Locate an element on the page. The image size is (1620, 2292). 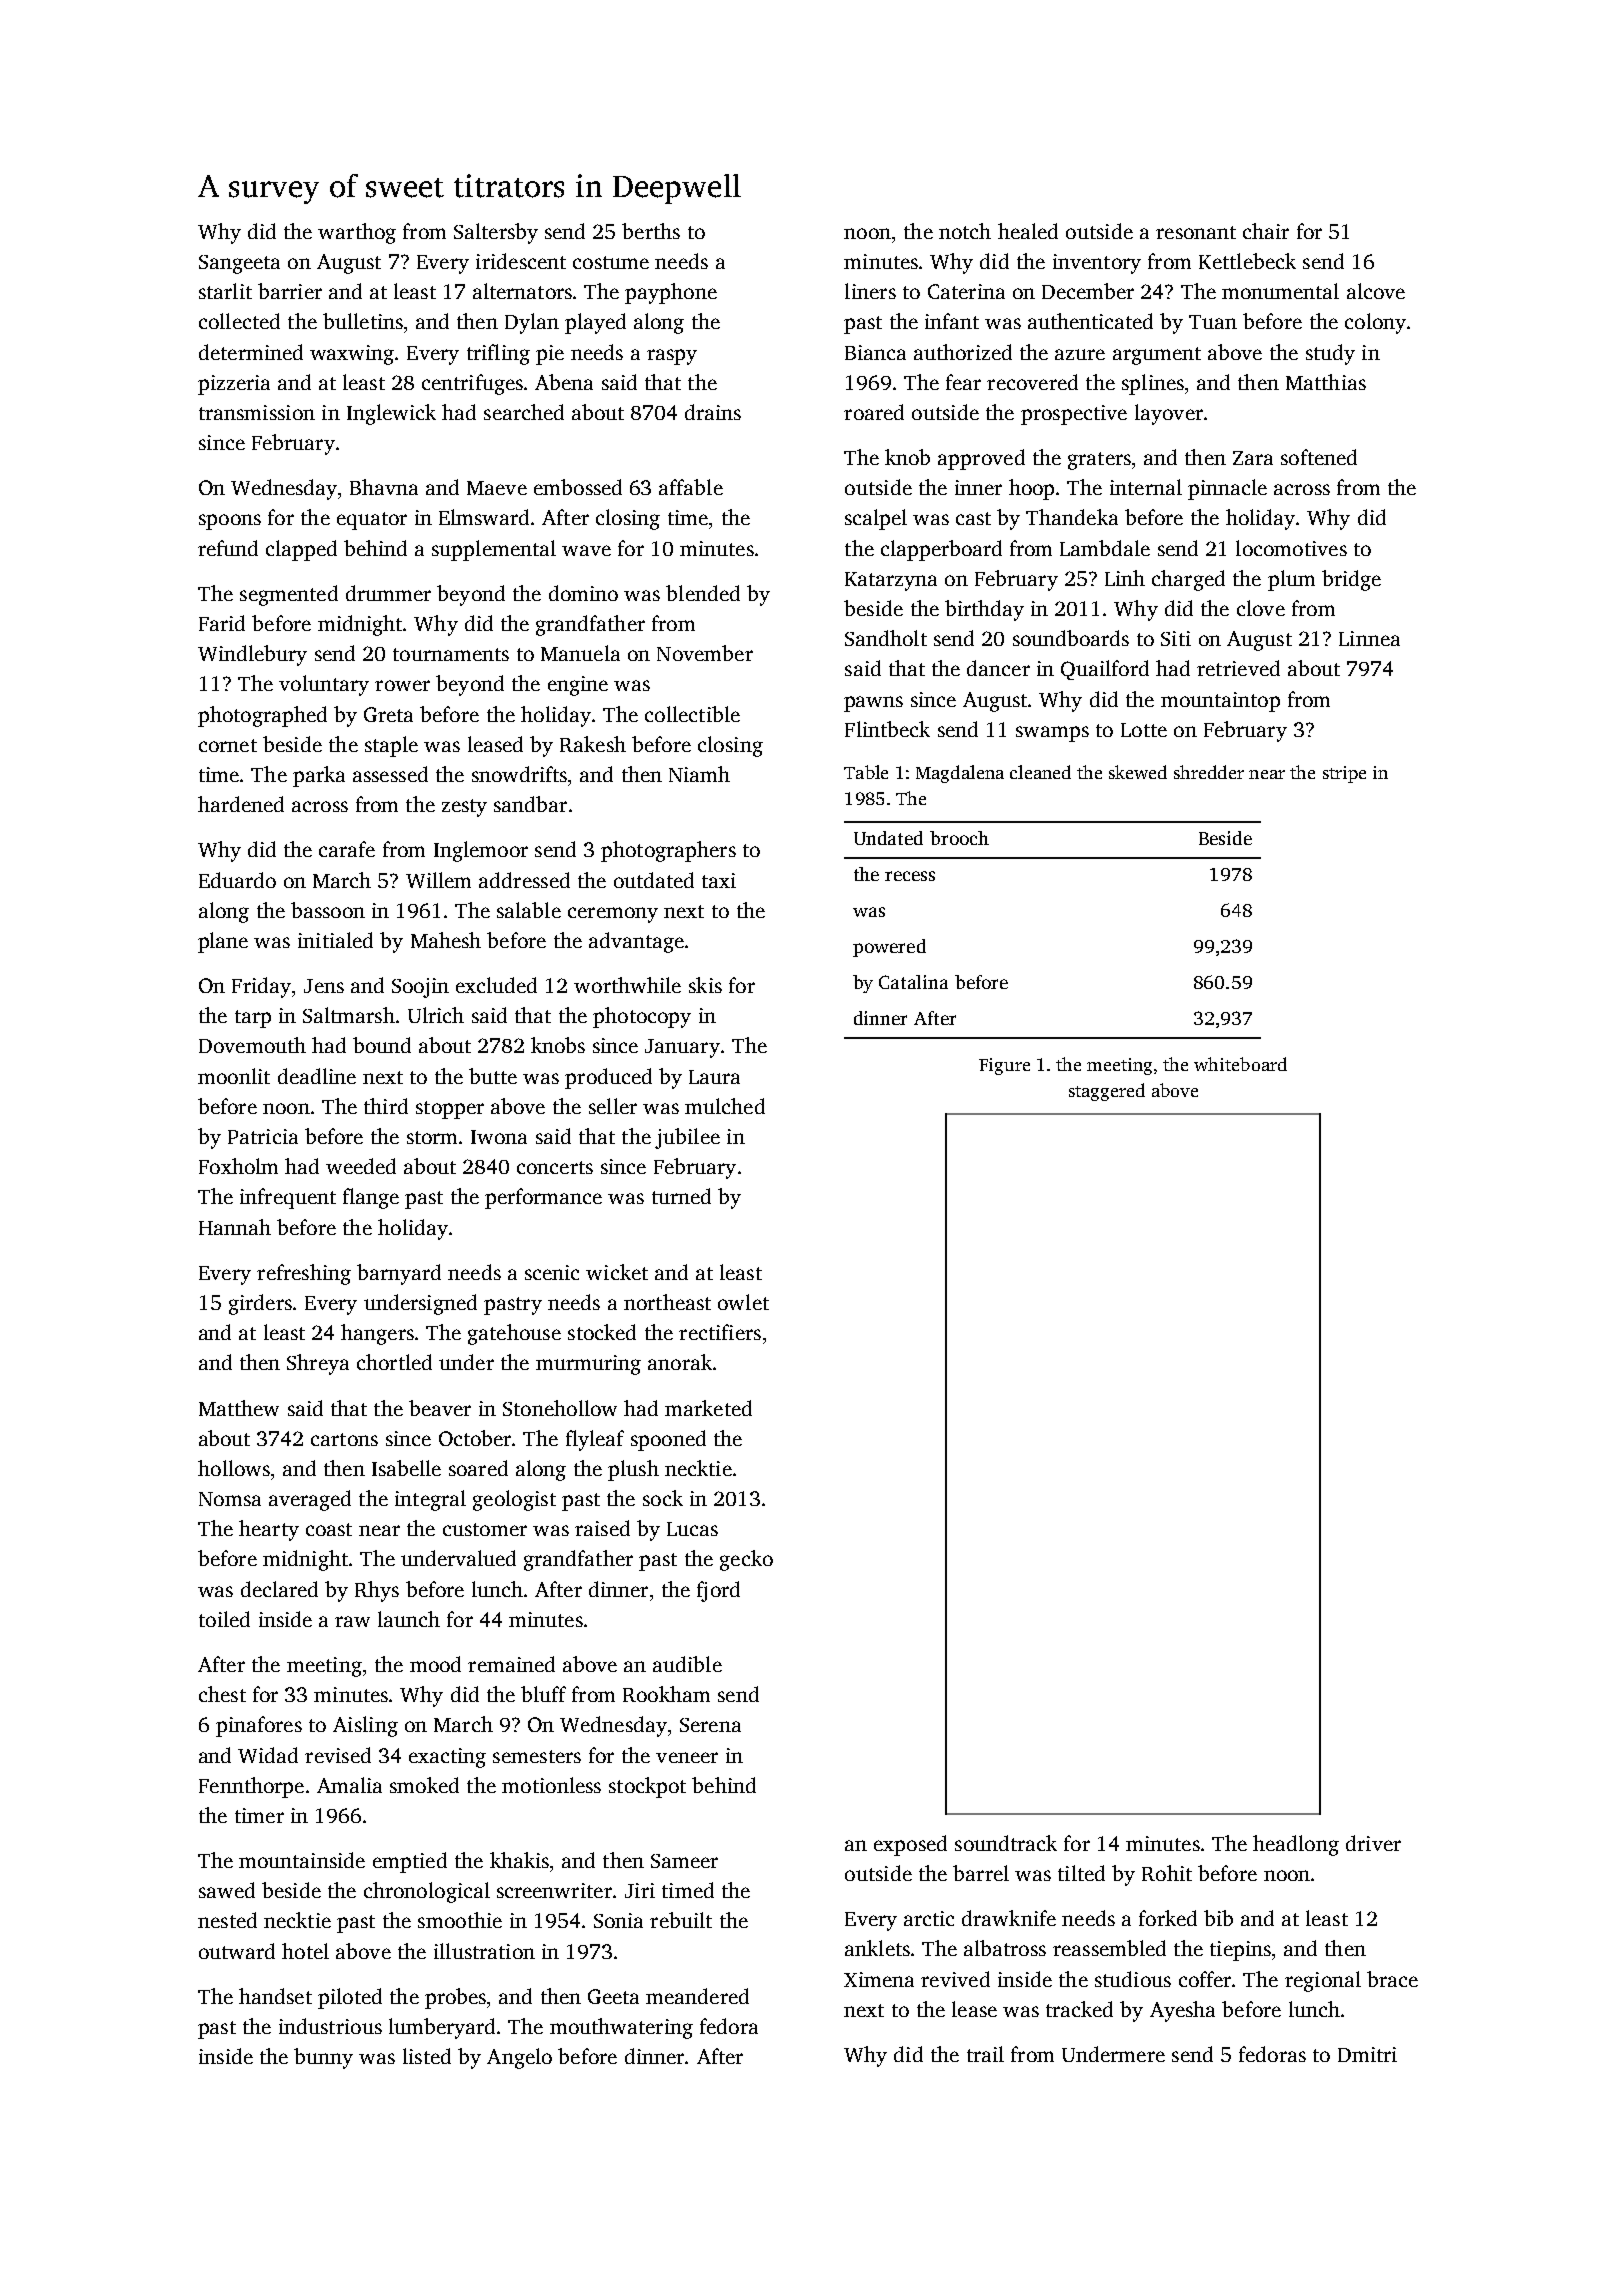
stripe is located at coordinates (1344, 774).
